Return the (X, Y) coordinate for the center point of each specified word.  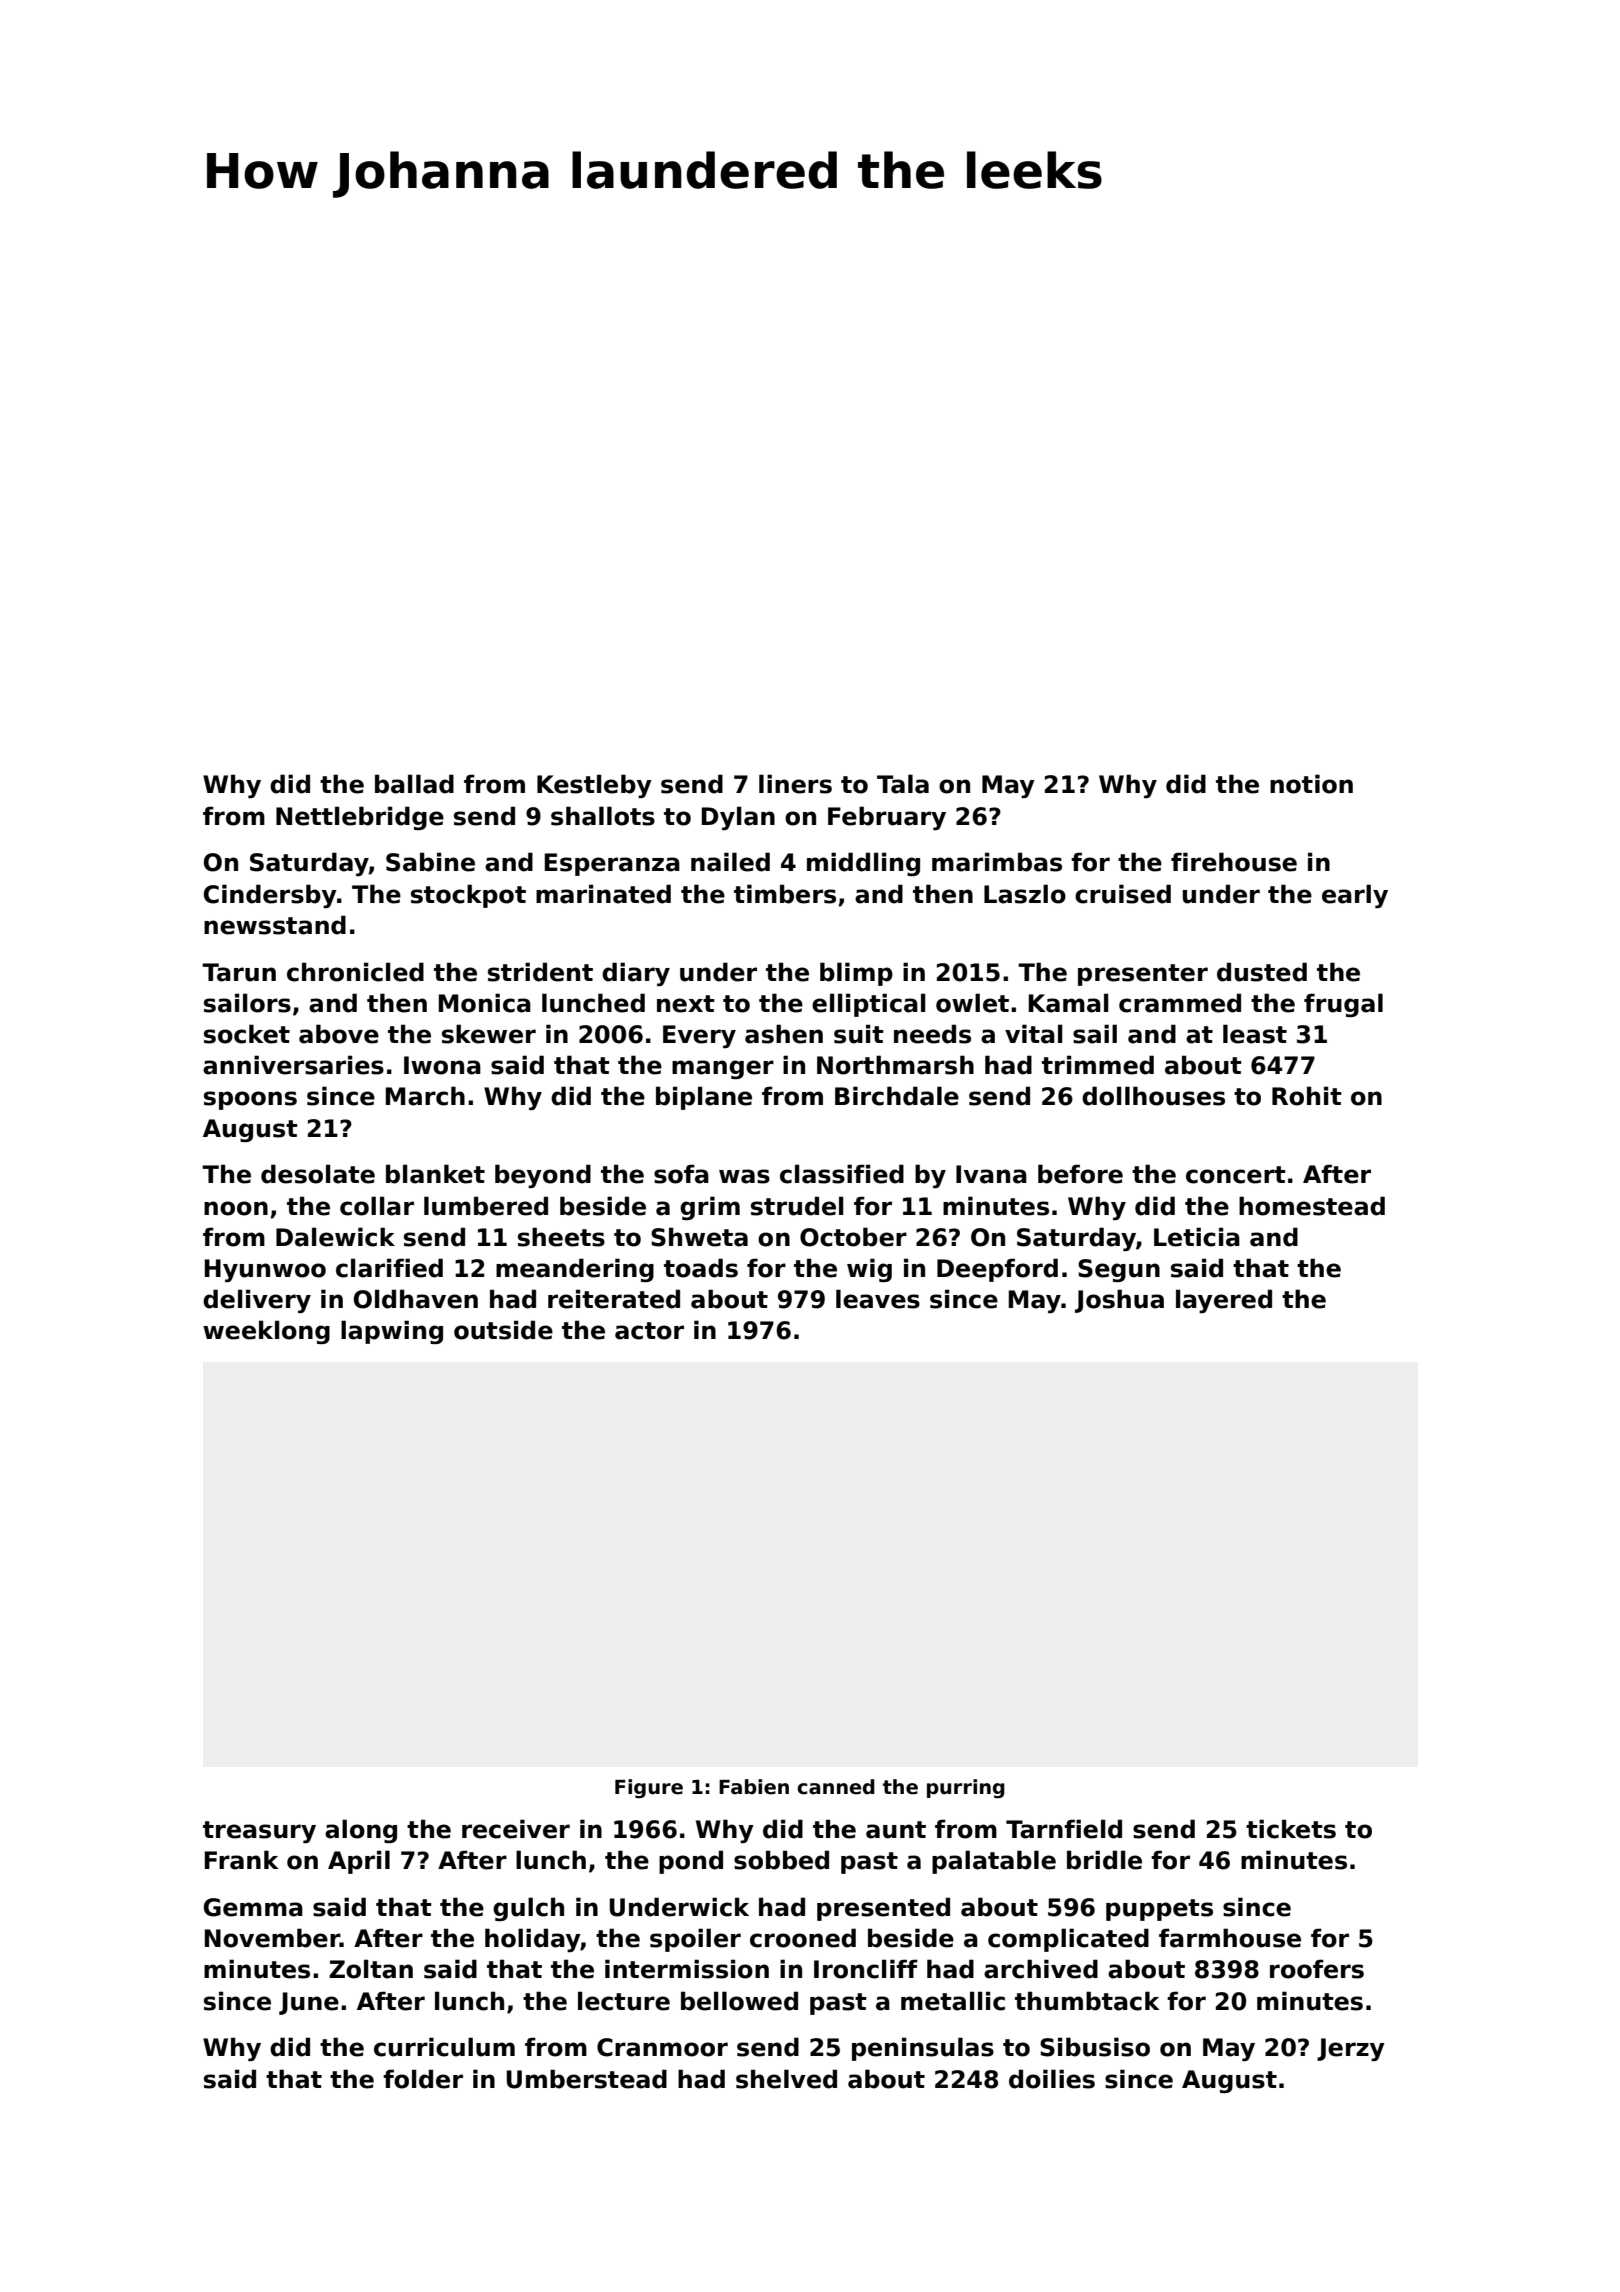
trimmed (1098, 1065)
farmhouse (1230, 1938)
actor (649, 1331)
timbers (785, 894)
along (361, 1831)
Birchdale (897, 1096)
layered (1224, 1301)
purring (966, 1788)
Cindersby (270, 896)
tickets (1291, 1829)
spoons (250, 1100)
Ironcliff (866, 1969)
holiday (532, 1940)
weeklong (266, 1332)
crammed (1180, 1003)
